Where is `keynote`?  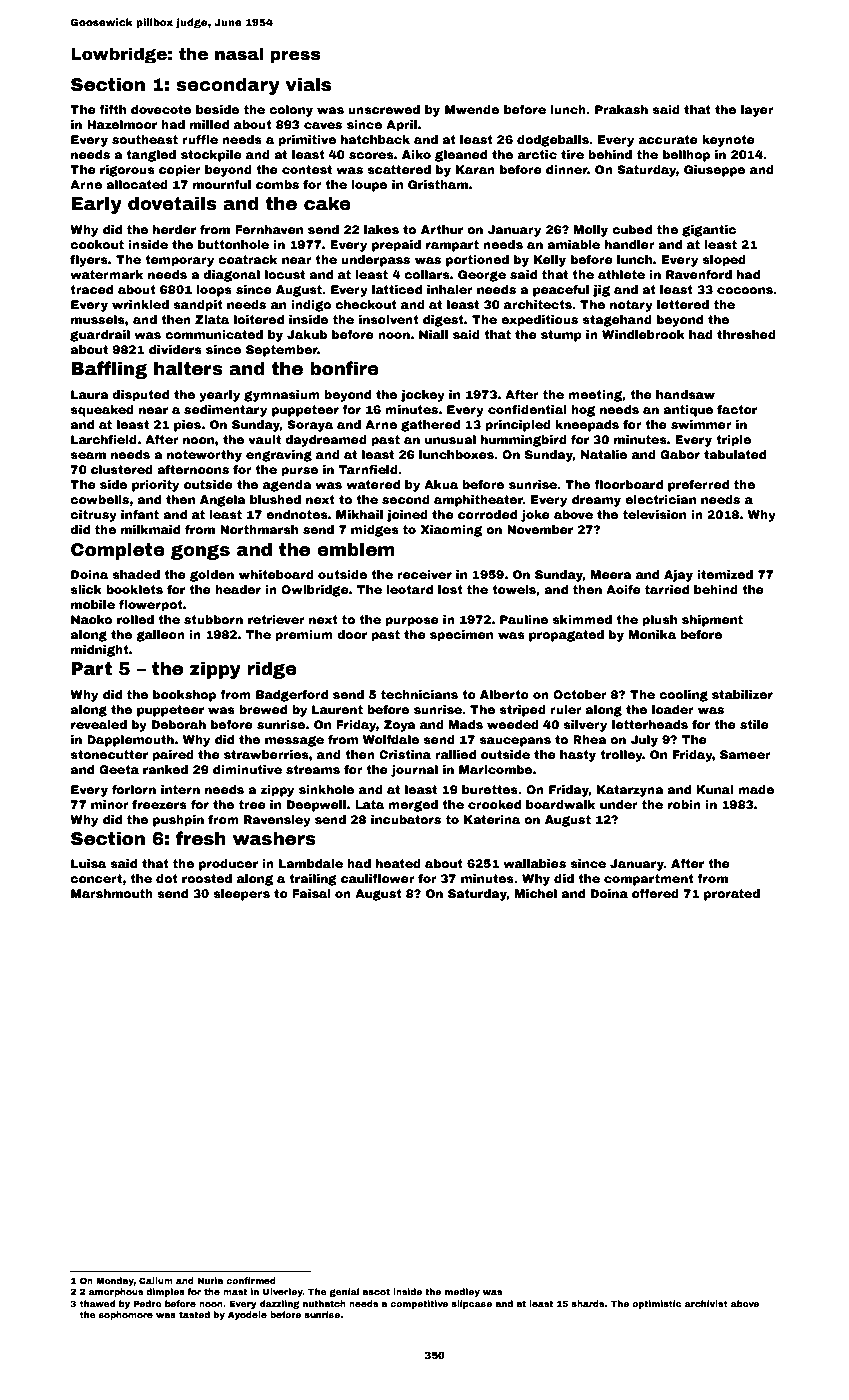 keynote is located at coordinates (728, 141).
